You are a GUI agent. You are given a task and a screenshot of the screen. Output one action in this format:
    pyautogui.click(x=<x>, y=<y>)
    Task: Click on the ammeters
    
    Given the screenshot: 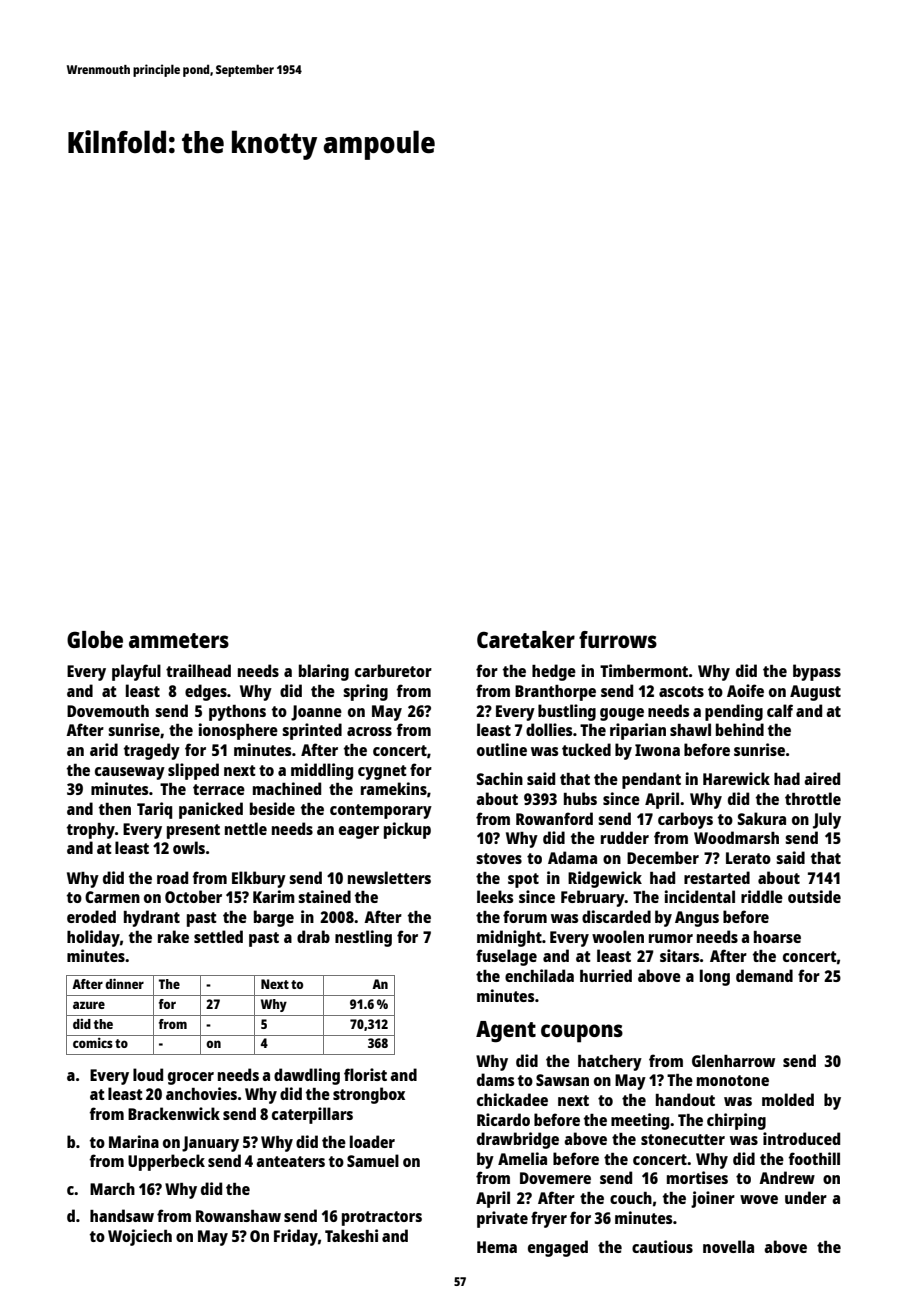 What is the action you would take?
    pyautogui.click(x=179, y=640)
